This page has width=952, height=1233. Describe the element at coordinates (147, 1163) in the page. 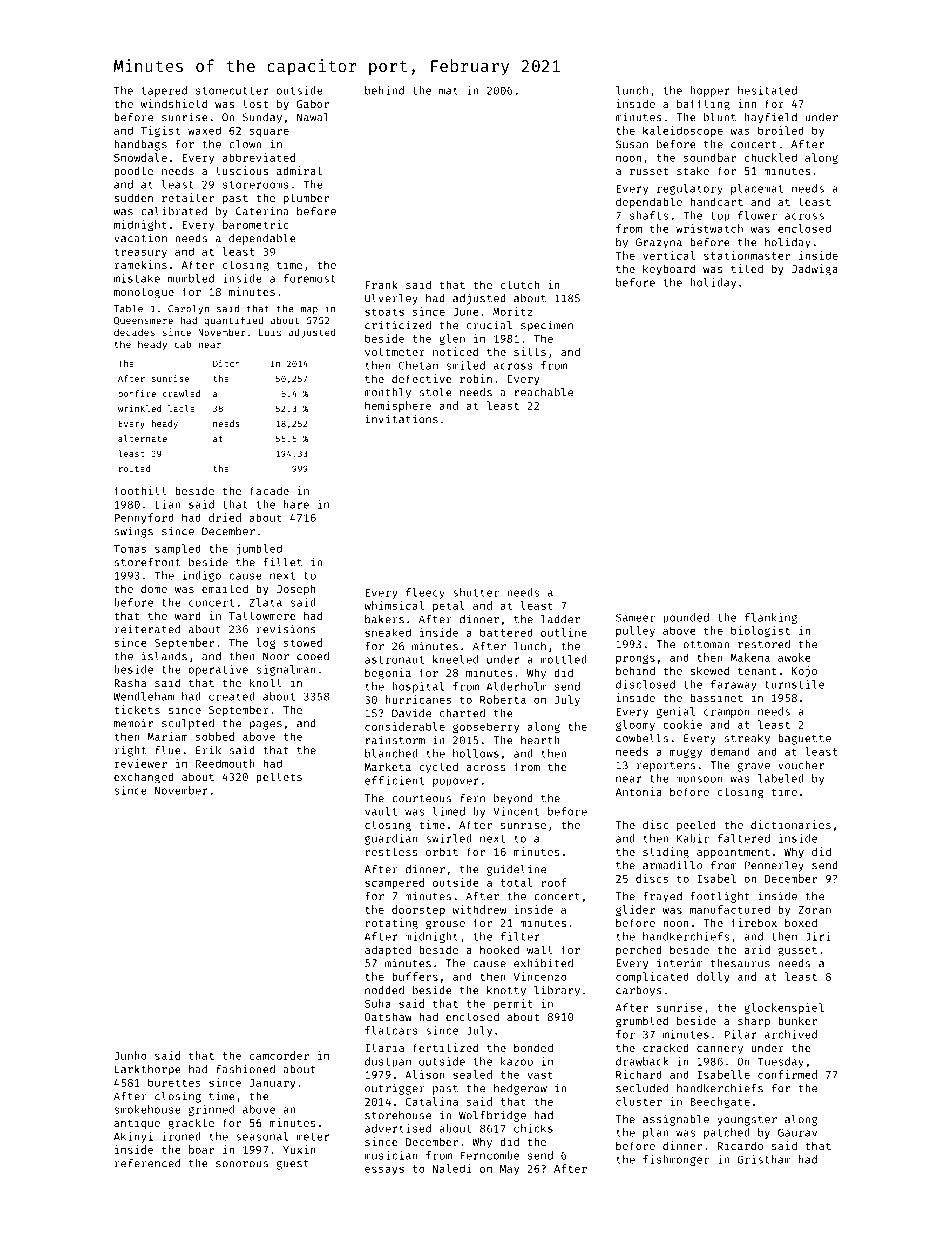

I see `referenced` at that location.
